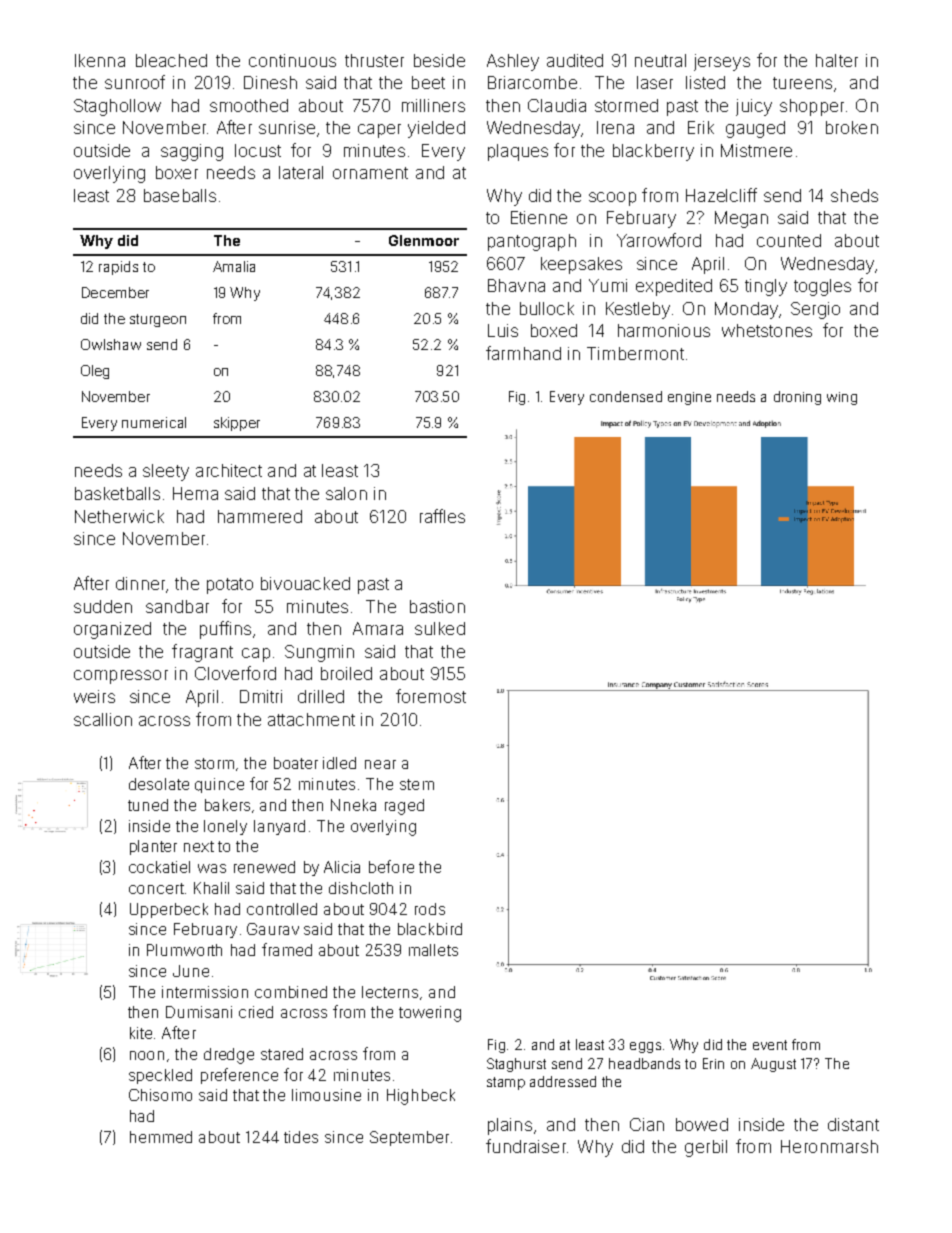 This document has height=1233, width=952. What do you see at coordinates (230, 586) in the document?
I see `potato` at bounding box center [230, 586].
